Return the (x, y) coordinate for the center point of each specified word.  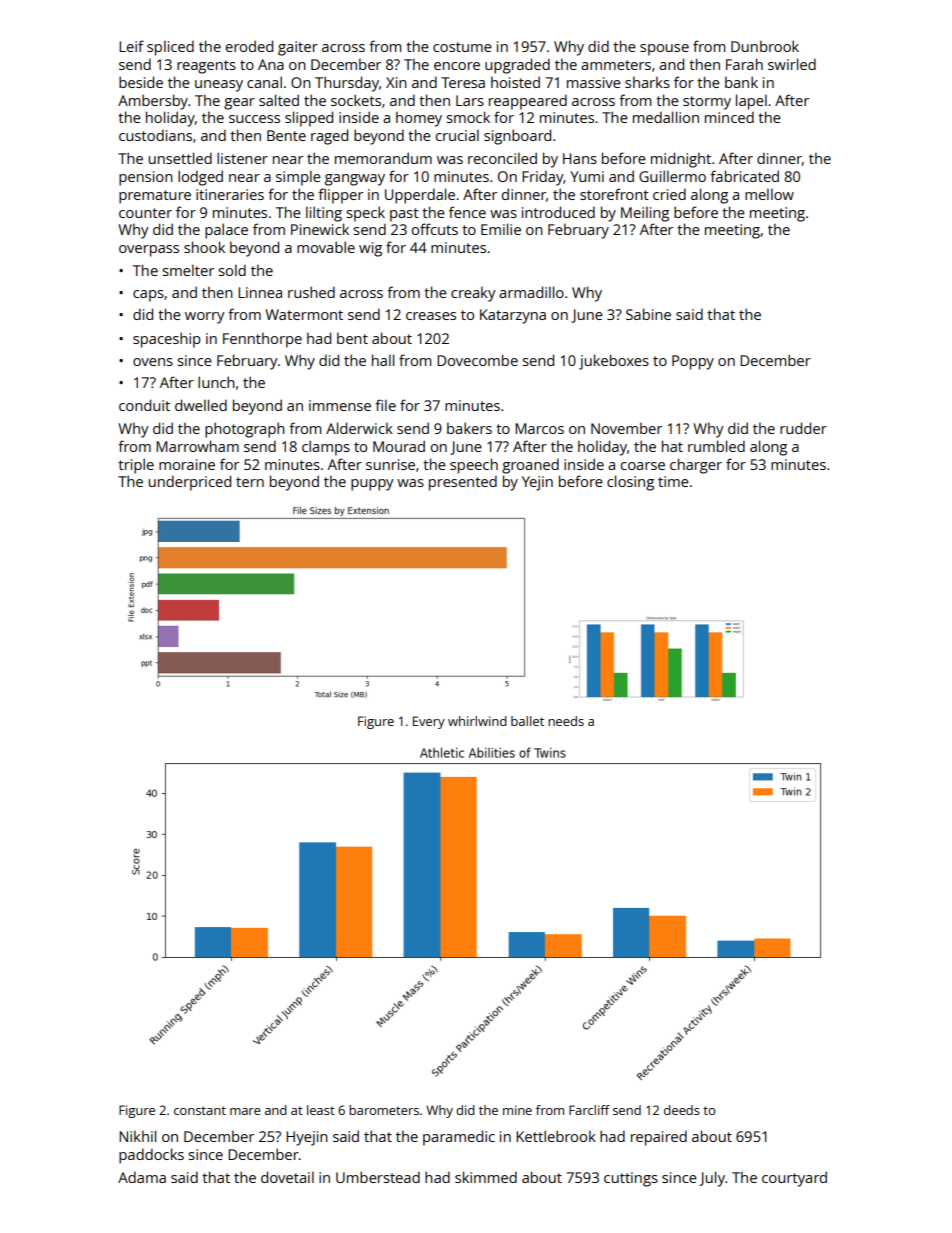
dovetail (287, 1177)
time (673, 481)
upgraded (517, 66)
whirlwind (477, 721)
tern (250, 482)
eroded (249, 46)
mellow (769, 194)
